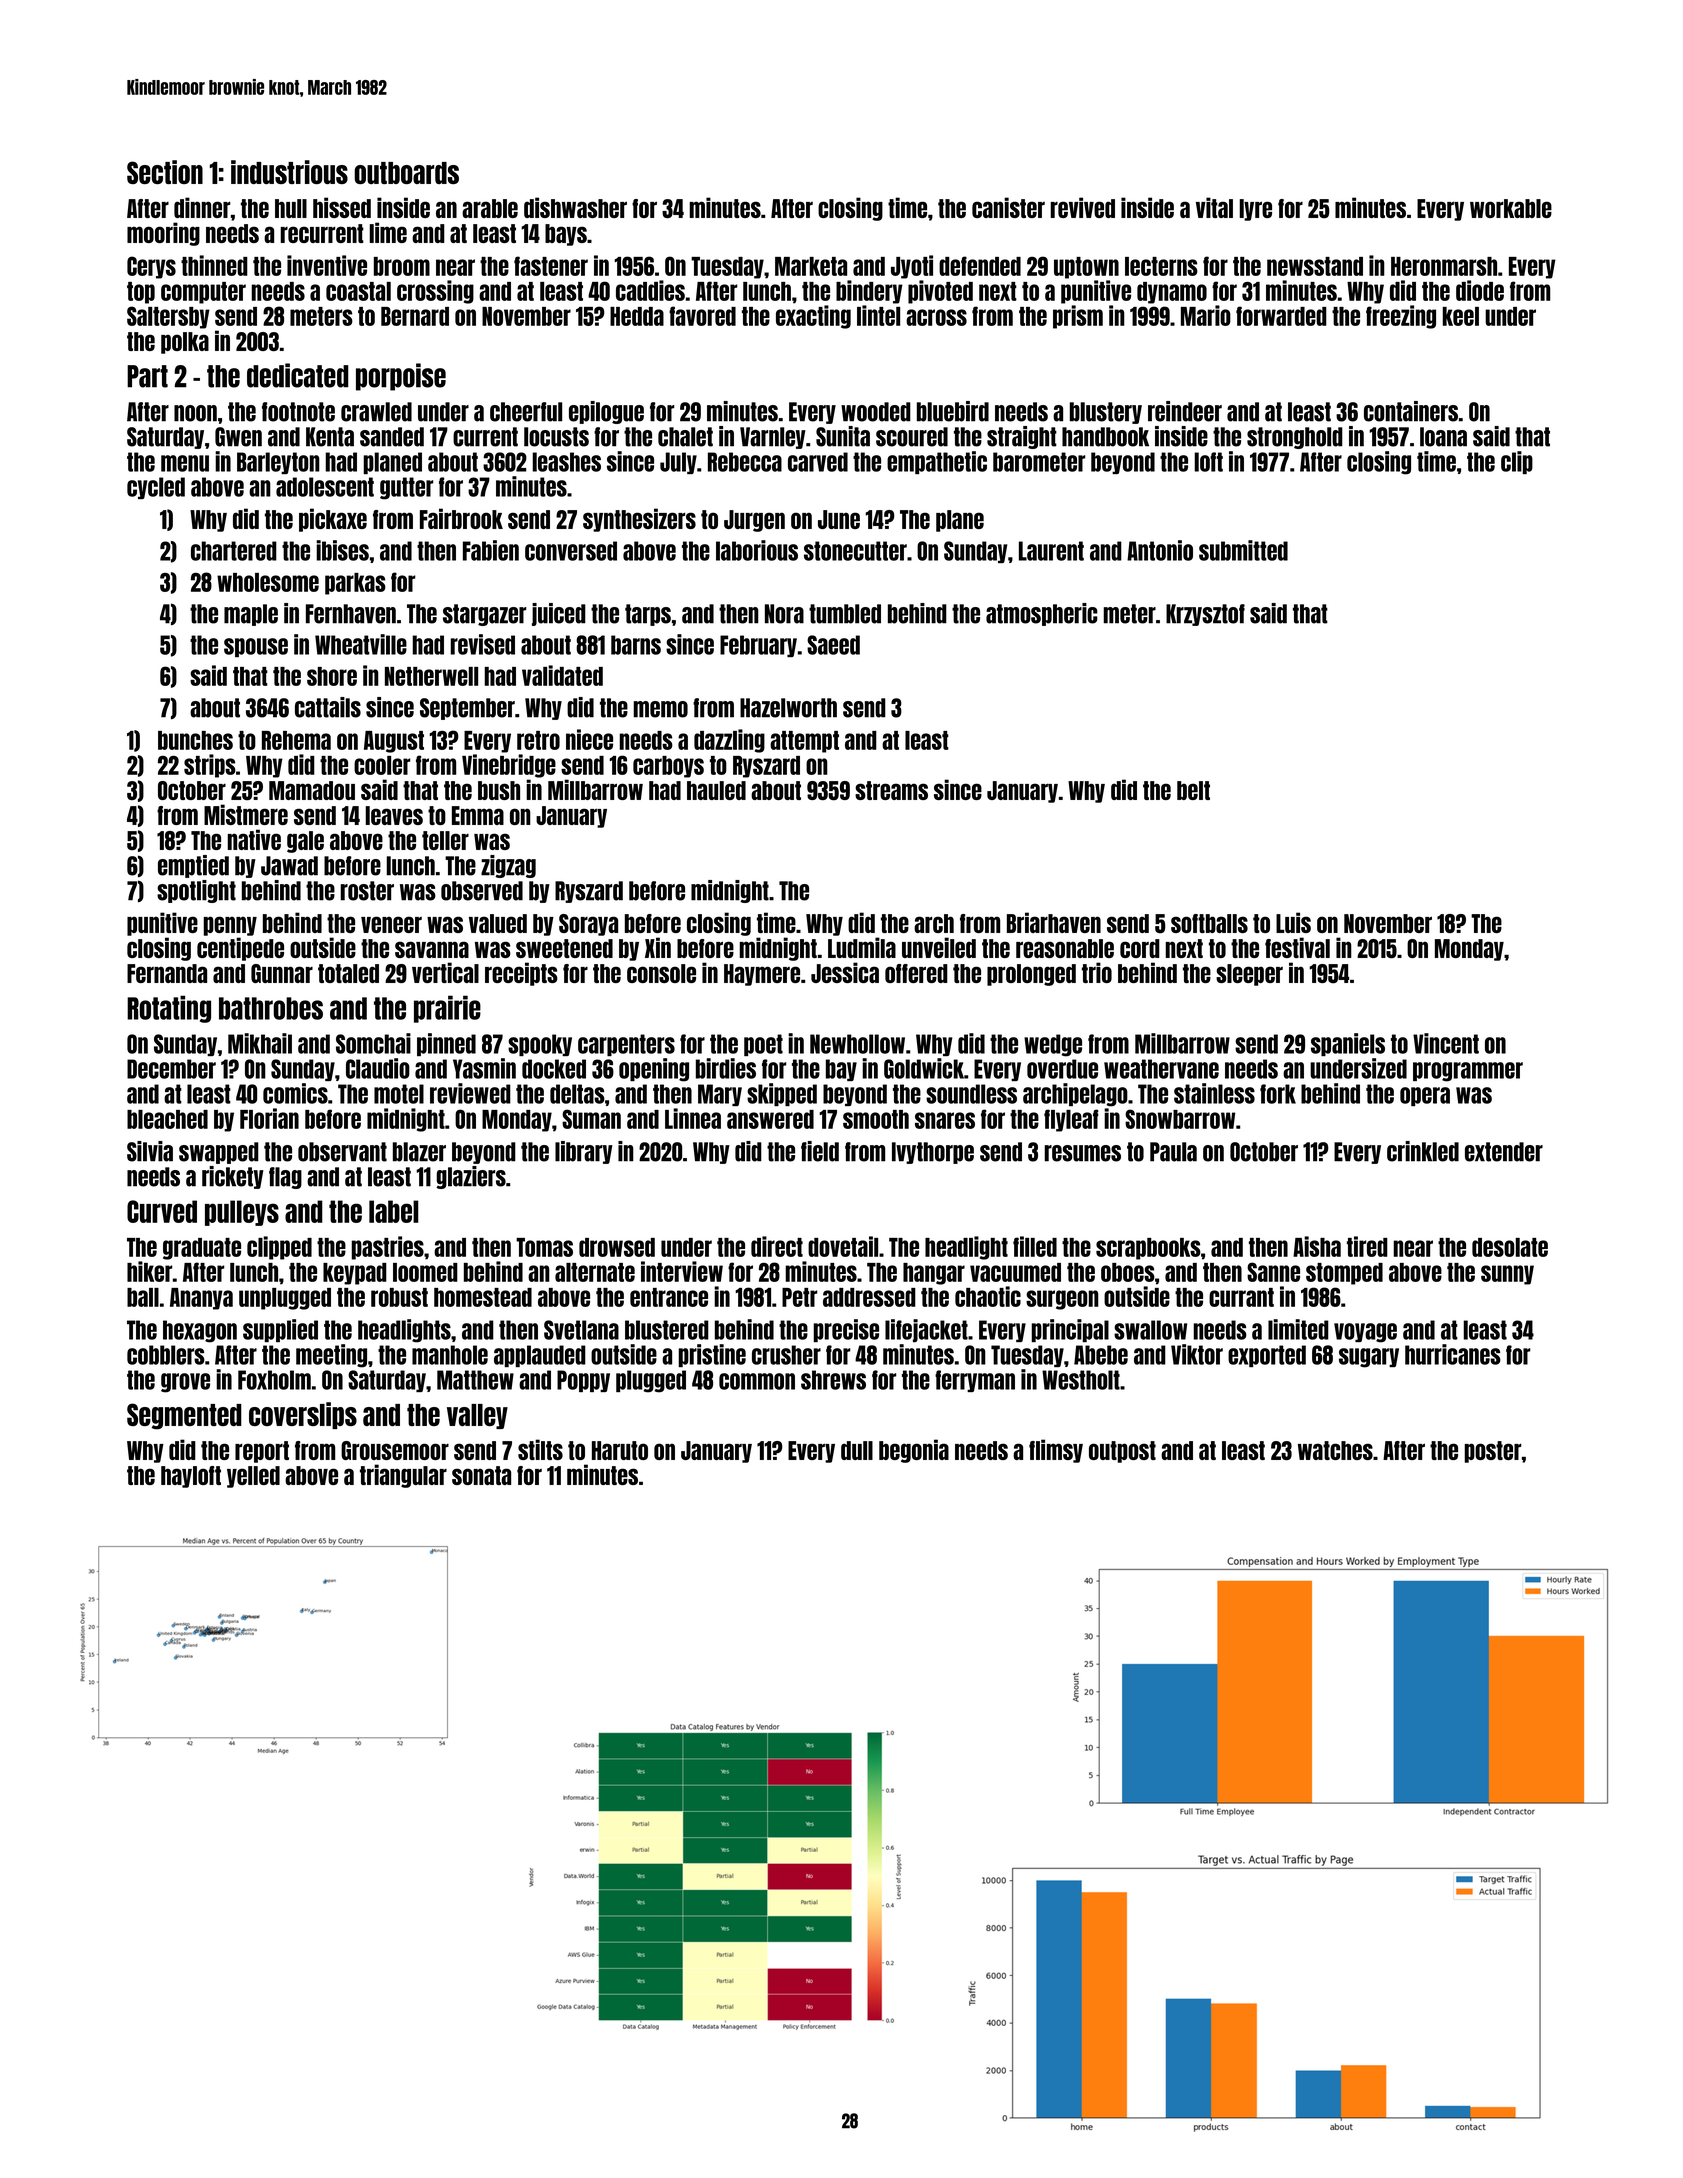 Image resolution: width=1683 pixels, height=2178 pixels. What do you see at coordinates (165, 172) in the image?
I see `Section` at bounding box center [165, 172].
